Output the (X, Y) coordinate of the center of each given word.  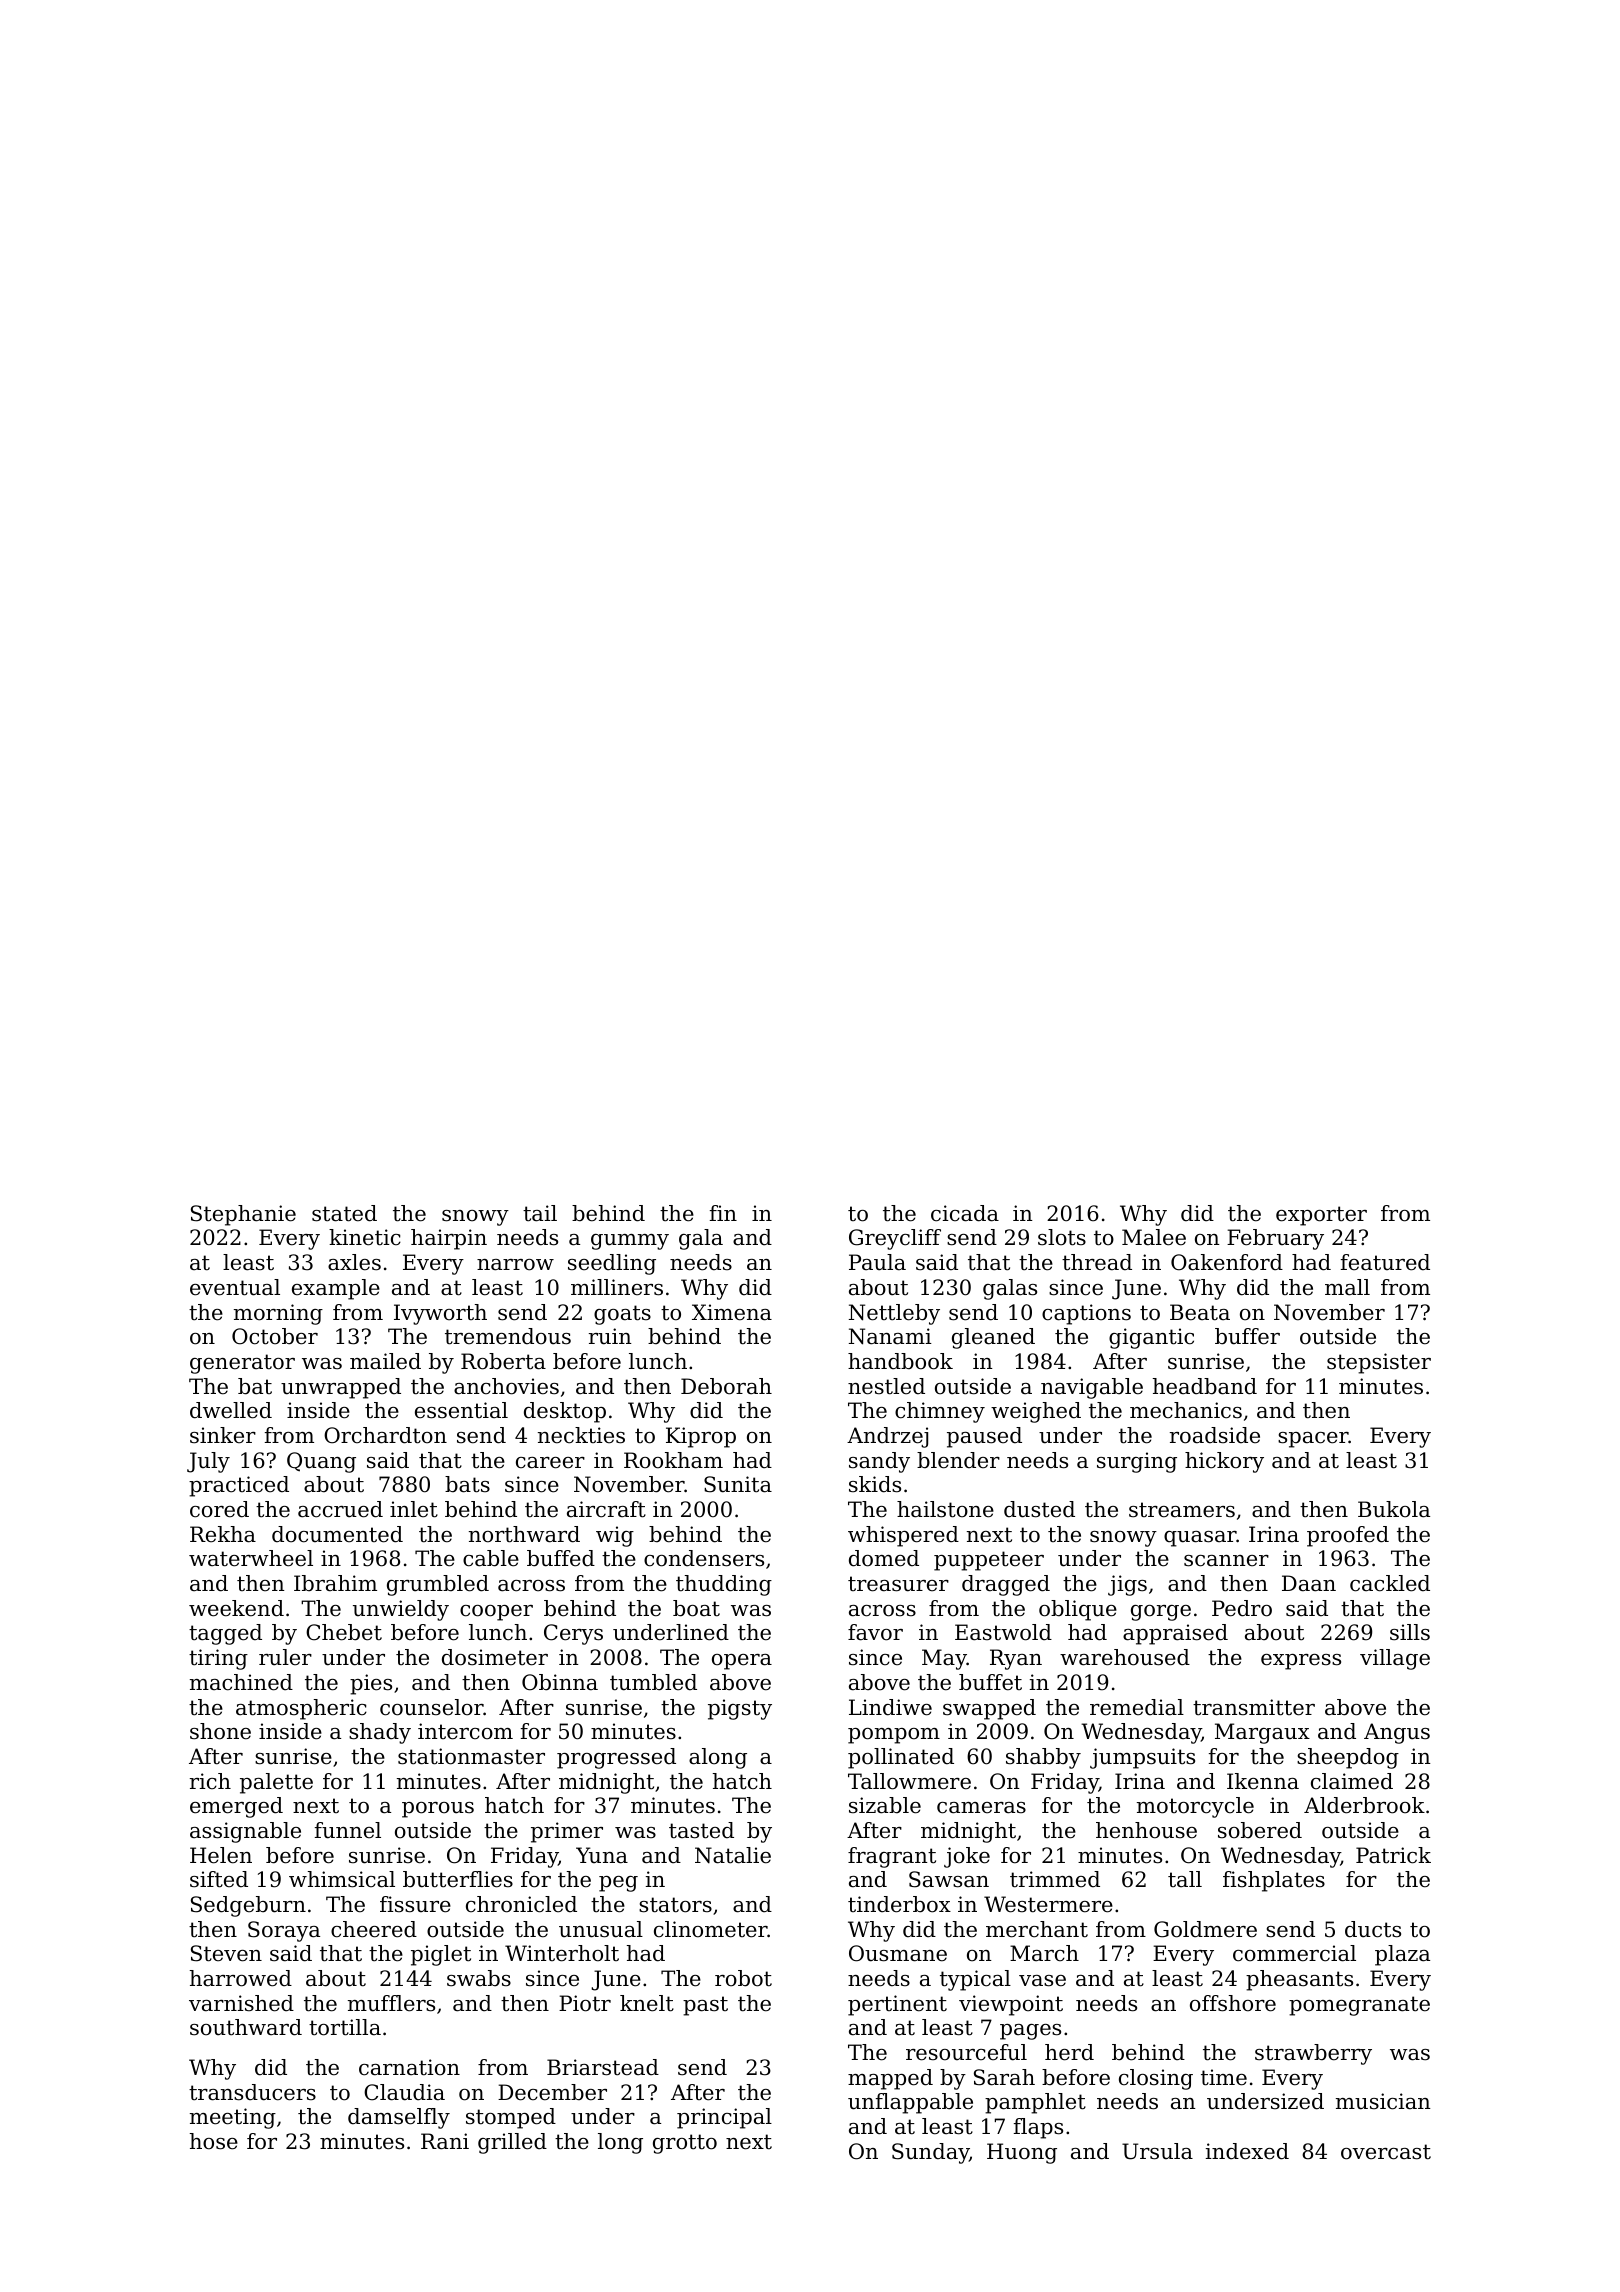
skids (875, 1484)
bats (467, 1484)
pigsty (740, 1709)
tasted (701, 1830)
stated (344, 1213)
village (1395, 1659)
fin (723, 1213)
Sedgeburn (248, 1906)
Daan (1309, 1583)
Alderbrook (1364, 1805)
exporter (1321, 1216)
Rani (445, 2141)
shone (220, 1731)
